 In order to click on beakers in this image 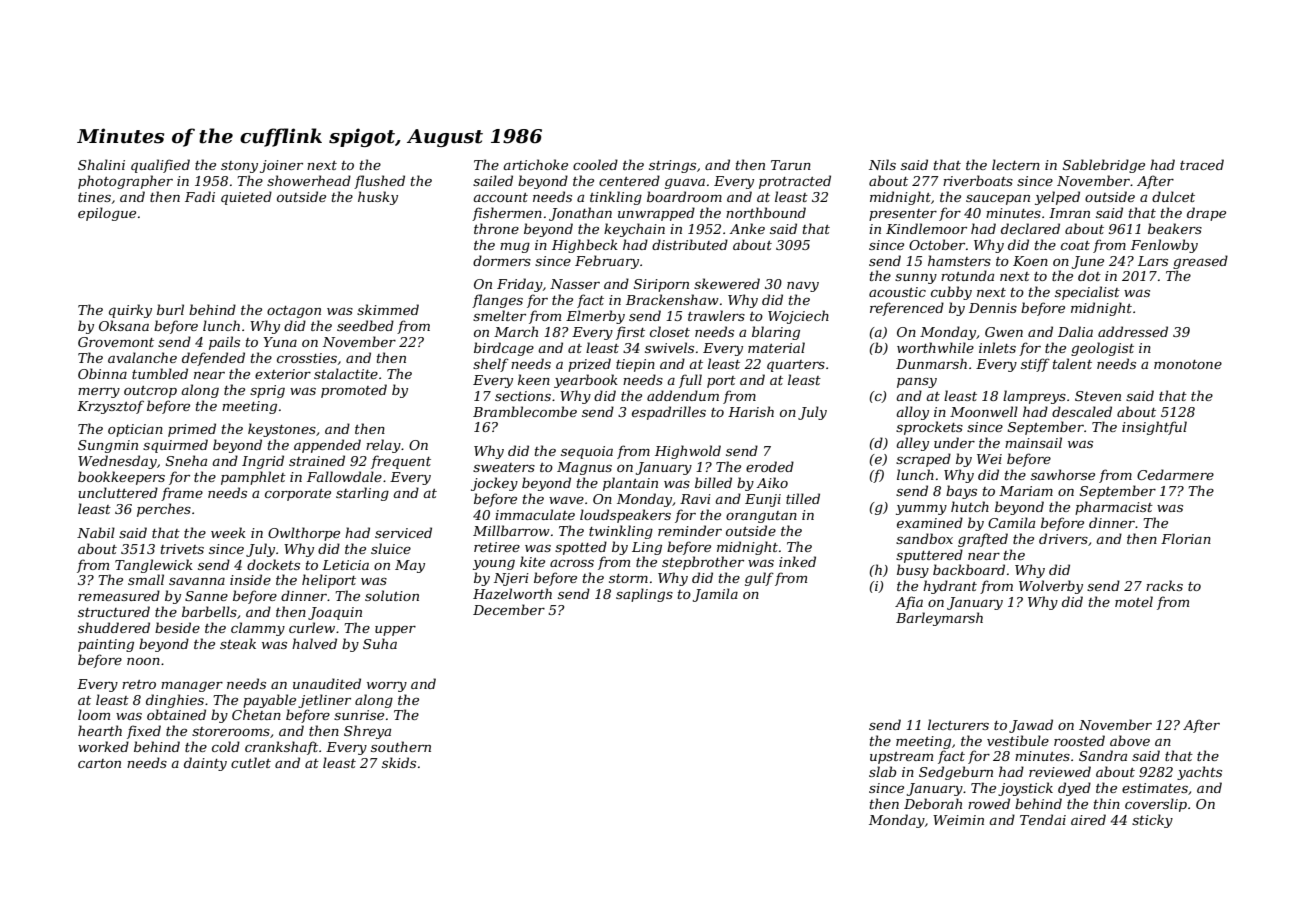, I will do `click(1175, 228)`.
